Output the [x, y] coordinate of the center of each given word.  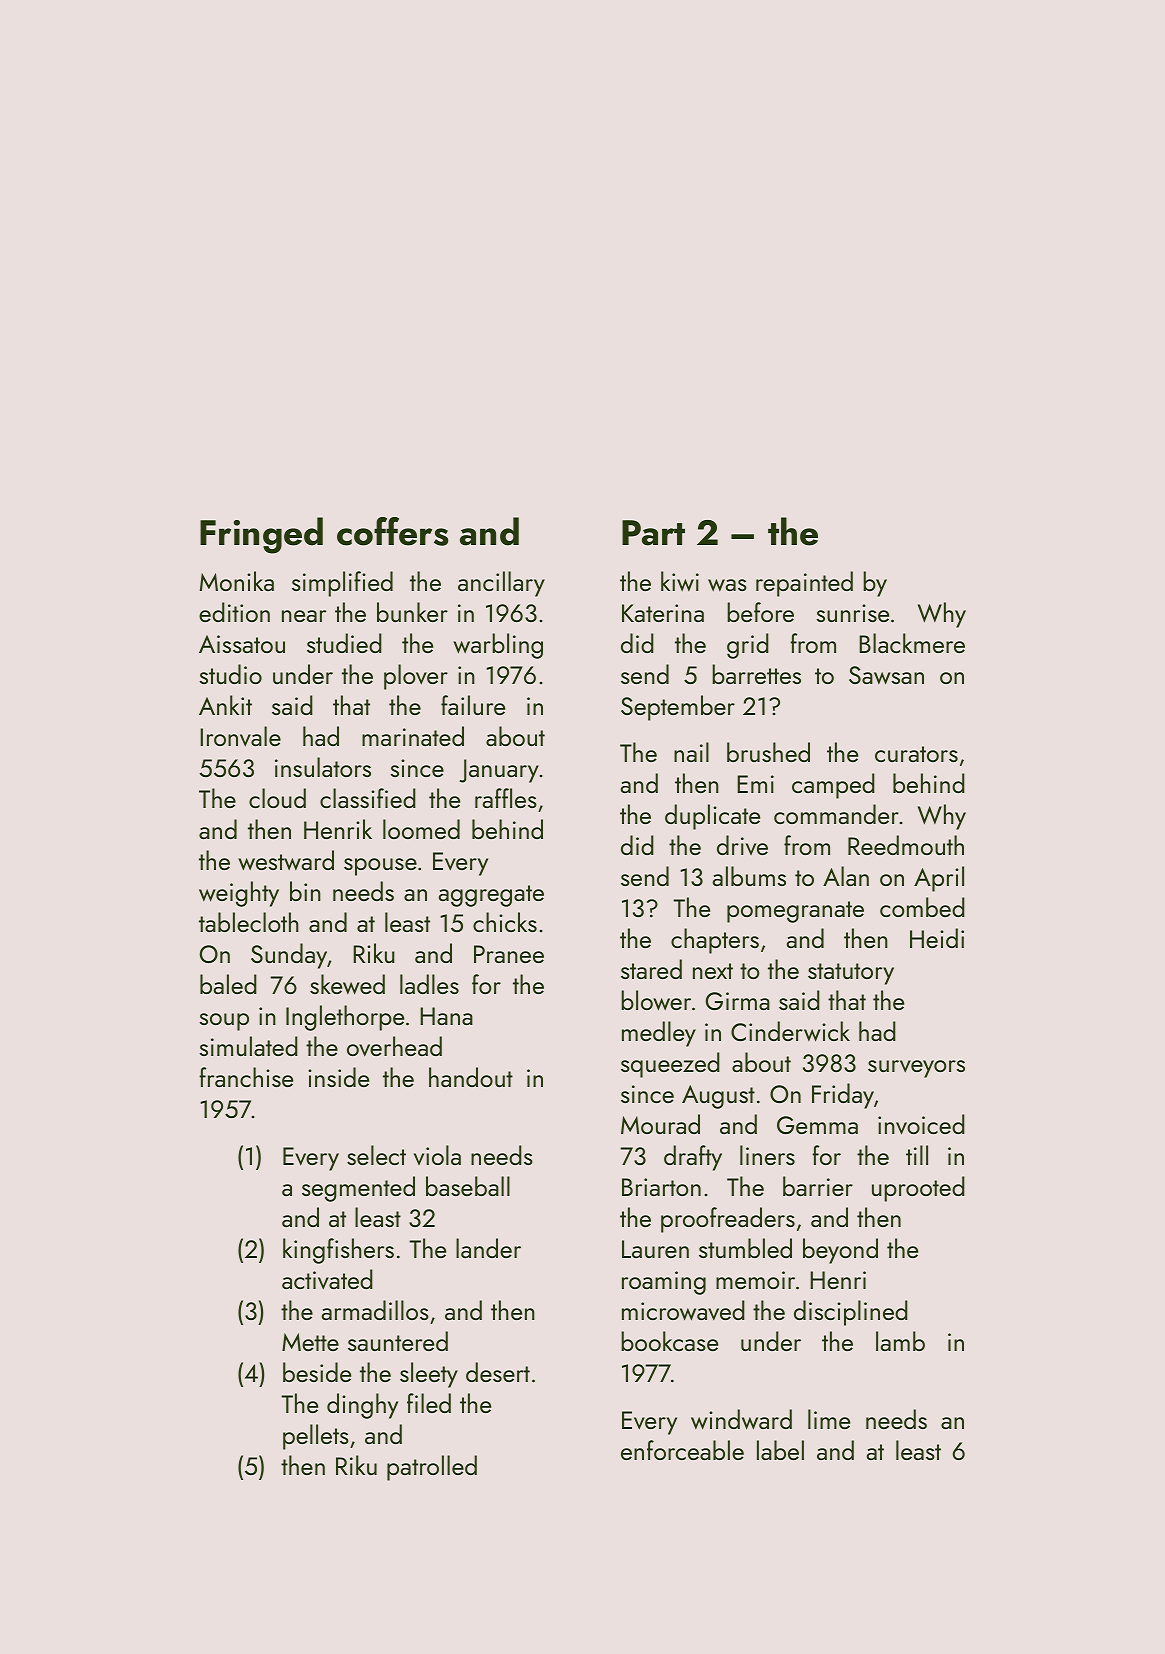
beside [317, 1372]
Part [653, 533]
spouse [380, 867]
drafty [693, 1158]
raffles [506, 798]
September [678, 708]
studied [344, 643]
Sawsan [886, 675]
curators [916, 754]
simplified [342, 584]
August [718, 1097]
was [727, 585]
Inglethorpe [345, 1018]
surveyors [916, 1069]
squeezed [670, 1065]
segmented [358, 1189]
